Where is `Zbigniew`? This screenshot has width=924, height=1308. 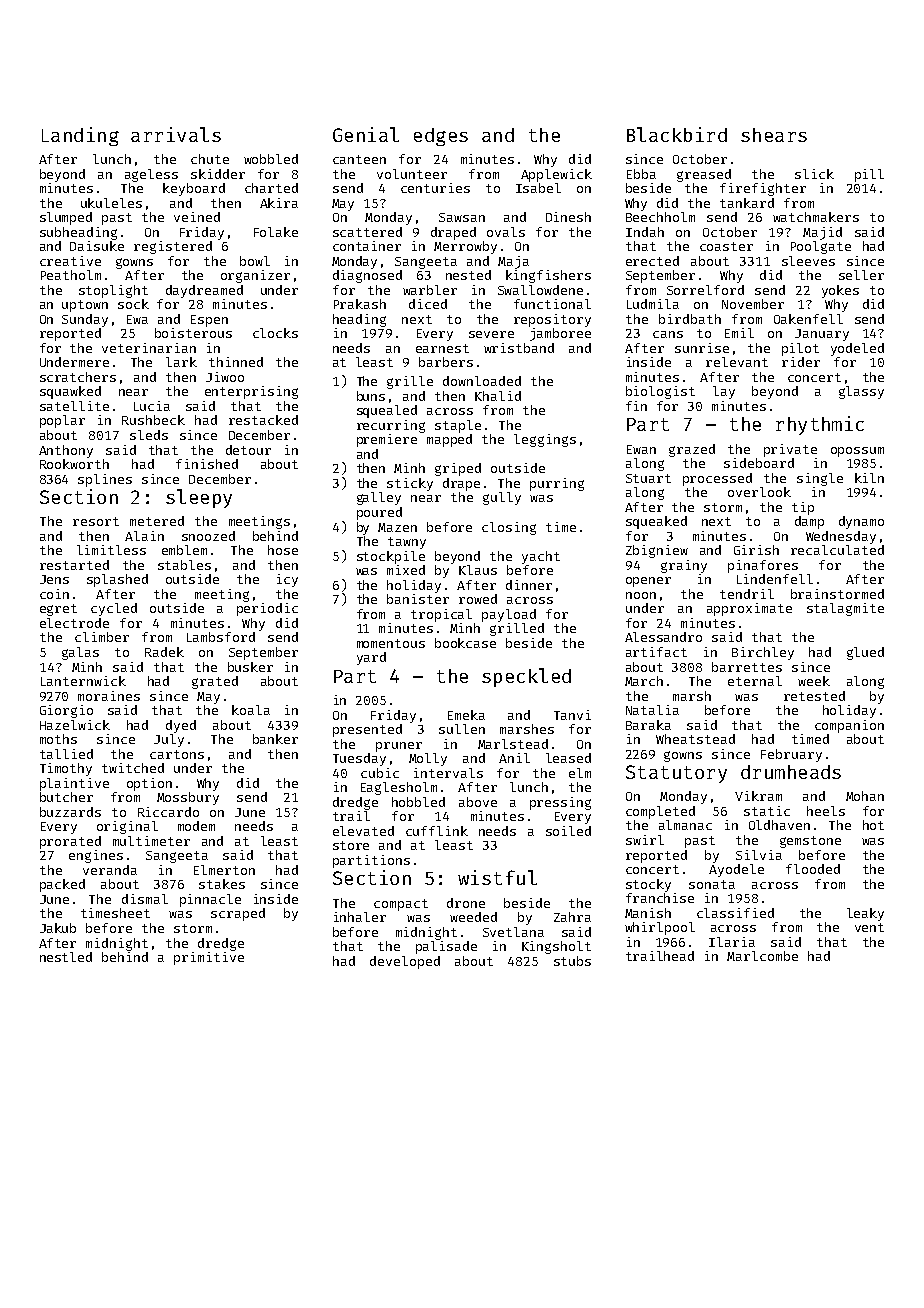 Zbigniew is located at coordinates (657, 551).
